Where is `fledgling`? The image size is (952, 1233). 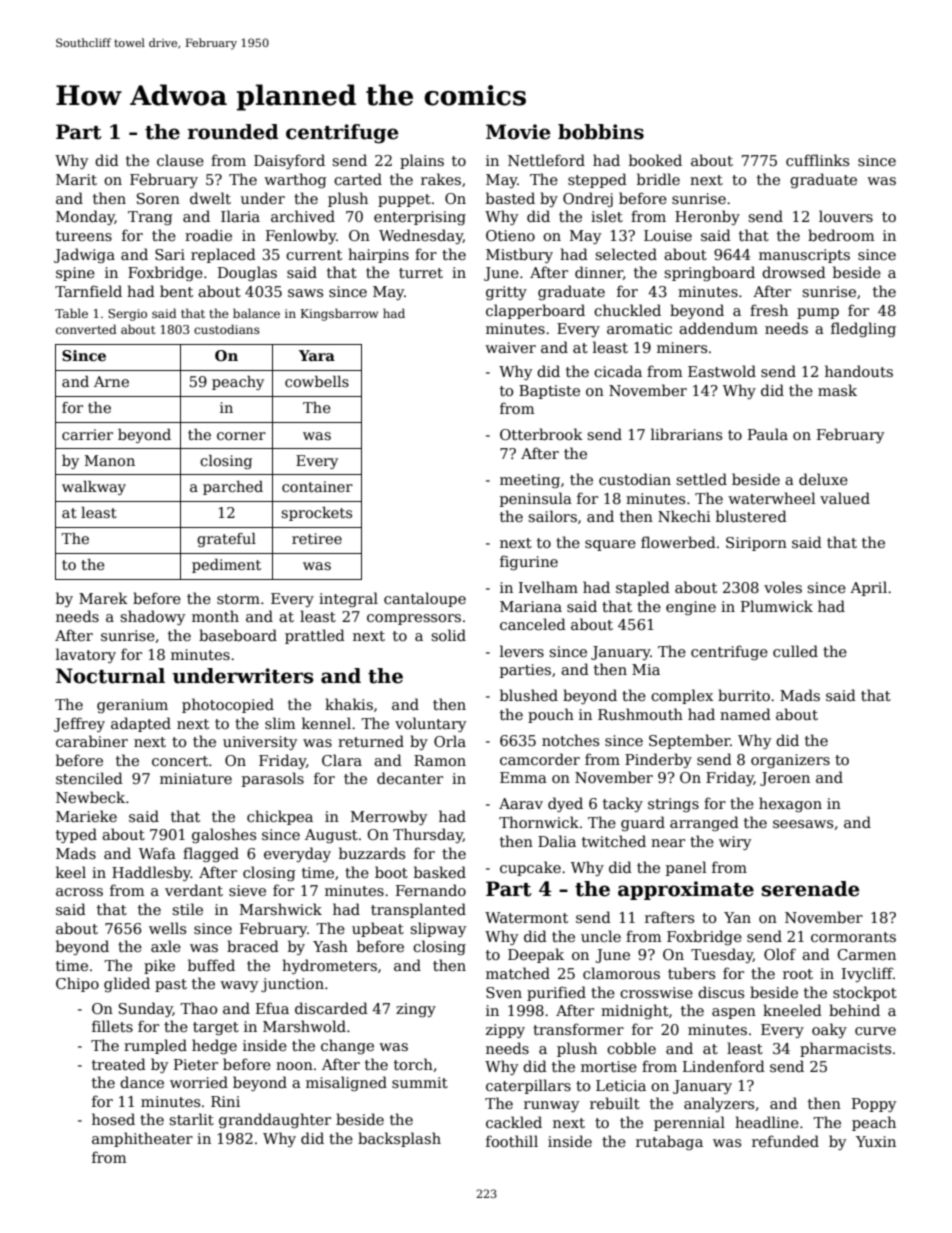 fledgling is located at coordinates (863, 329).
